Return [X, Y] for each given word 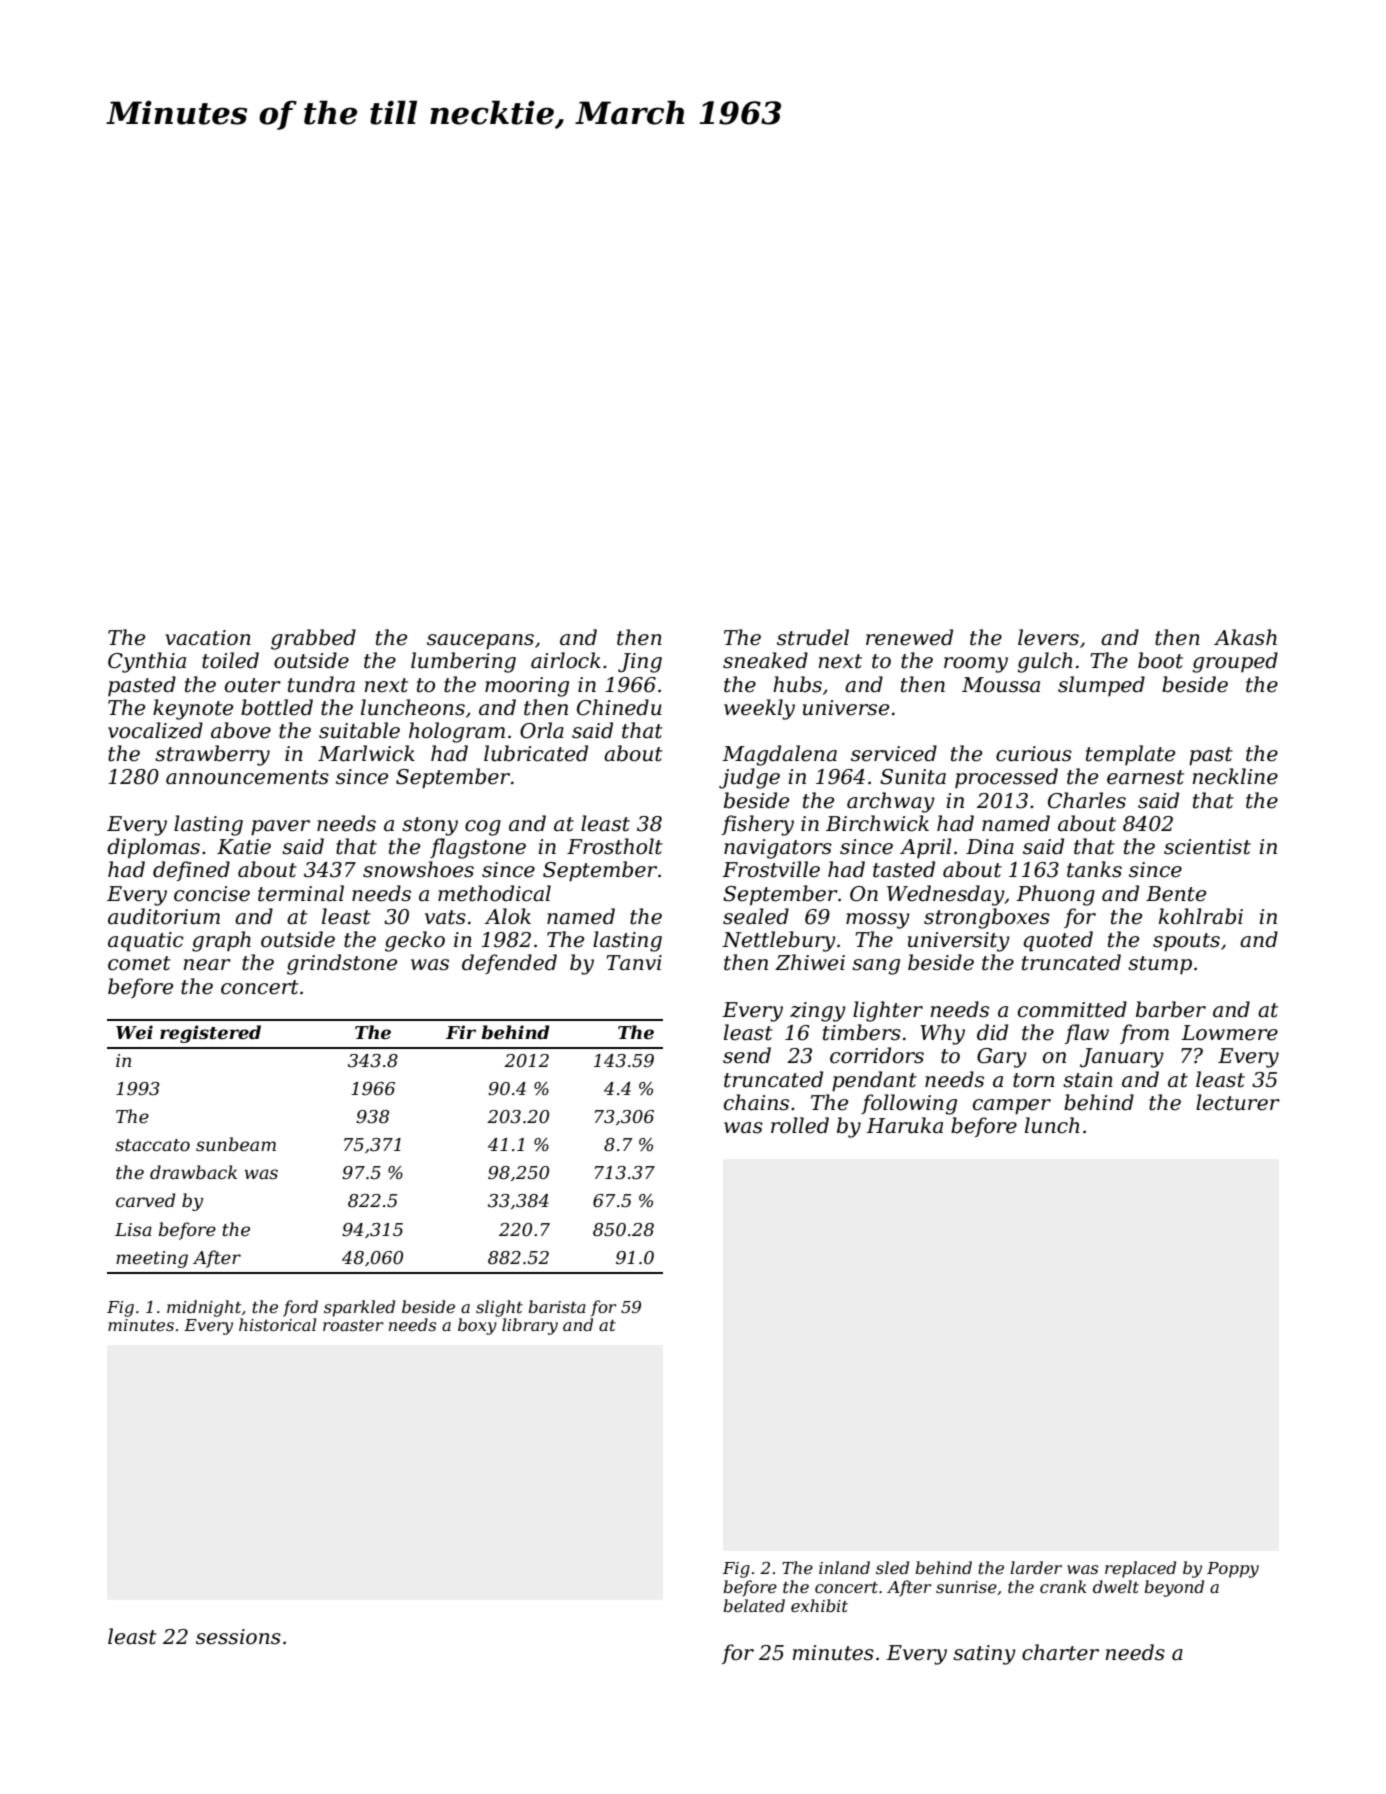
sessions [238, 1637]
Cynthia [147, 662]
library [530, 1326]
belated [754, 1605]
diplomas [153, 848]
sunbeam [236, 1144]
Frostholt [615, 846]
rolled [800, 1125]
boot [1160, 660]
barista [557, 1306]
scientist [1207, 847]
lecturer [1238, 1102]
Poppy [1233, 1570]
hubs [797, 684]
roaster [353, 1325]
